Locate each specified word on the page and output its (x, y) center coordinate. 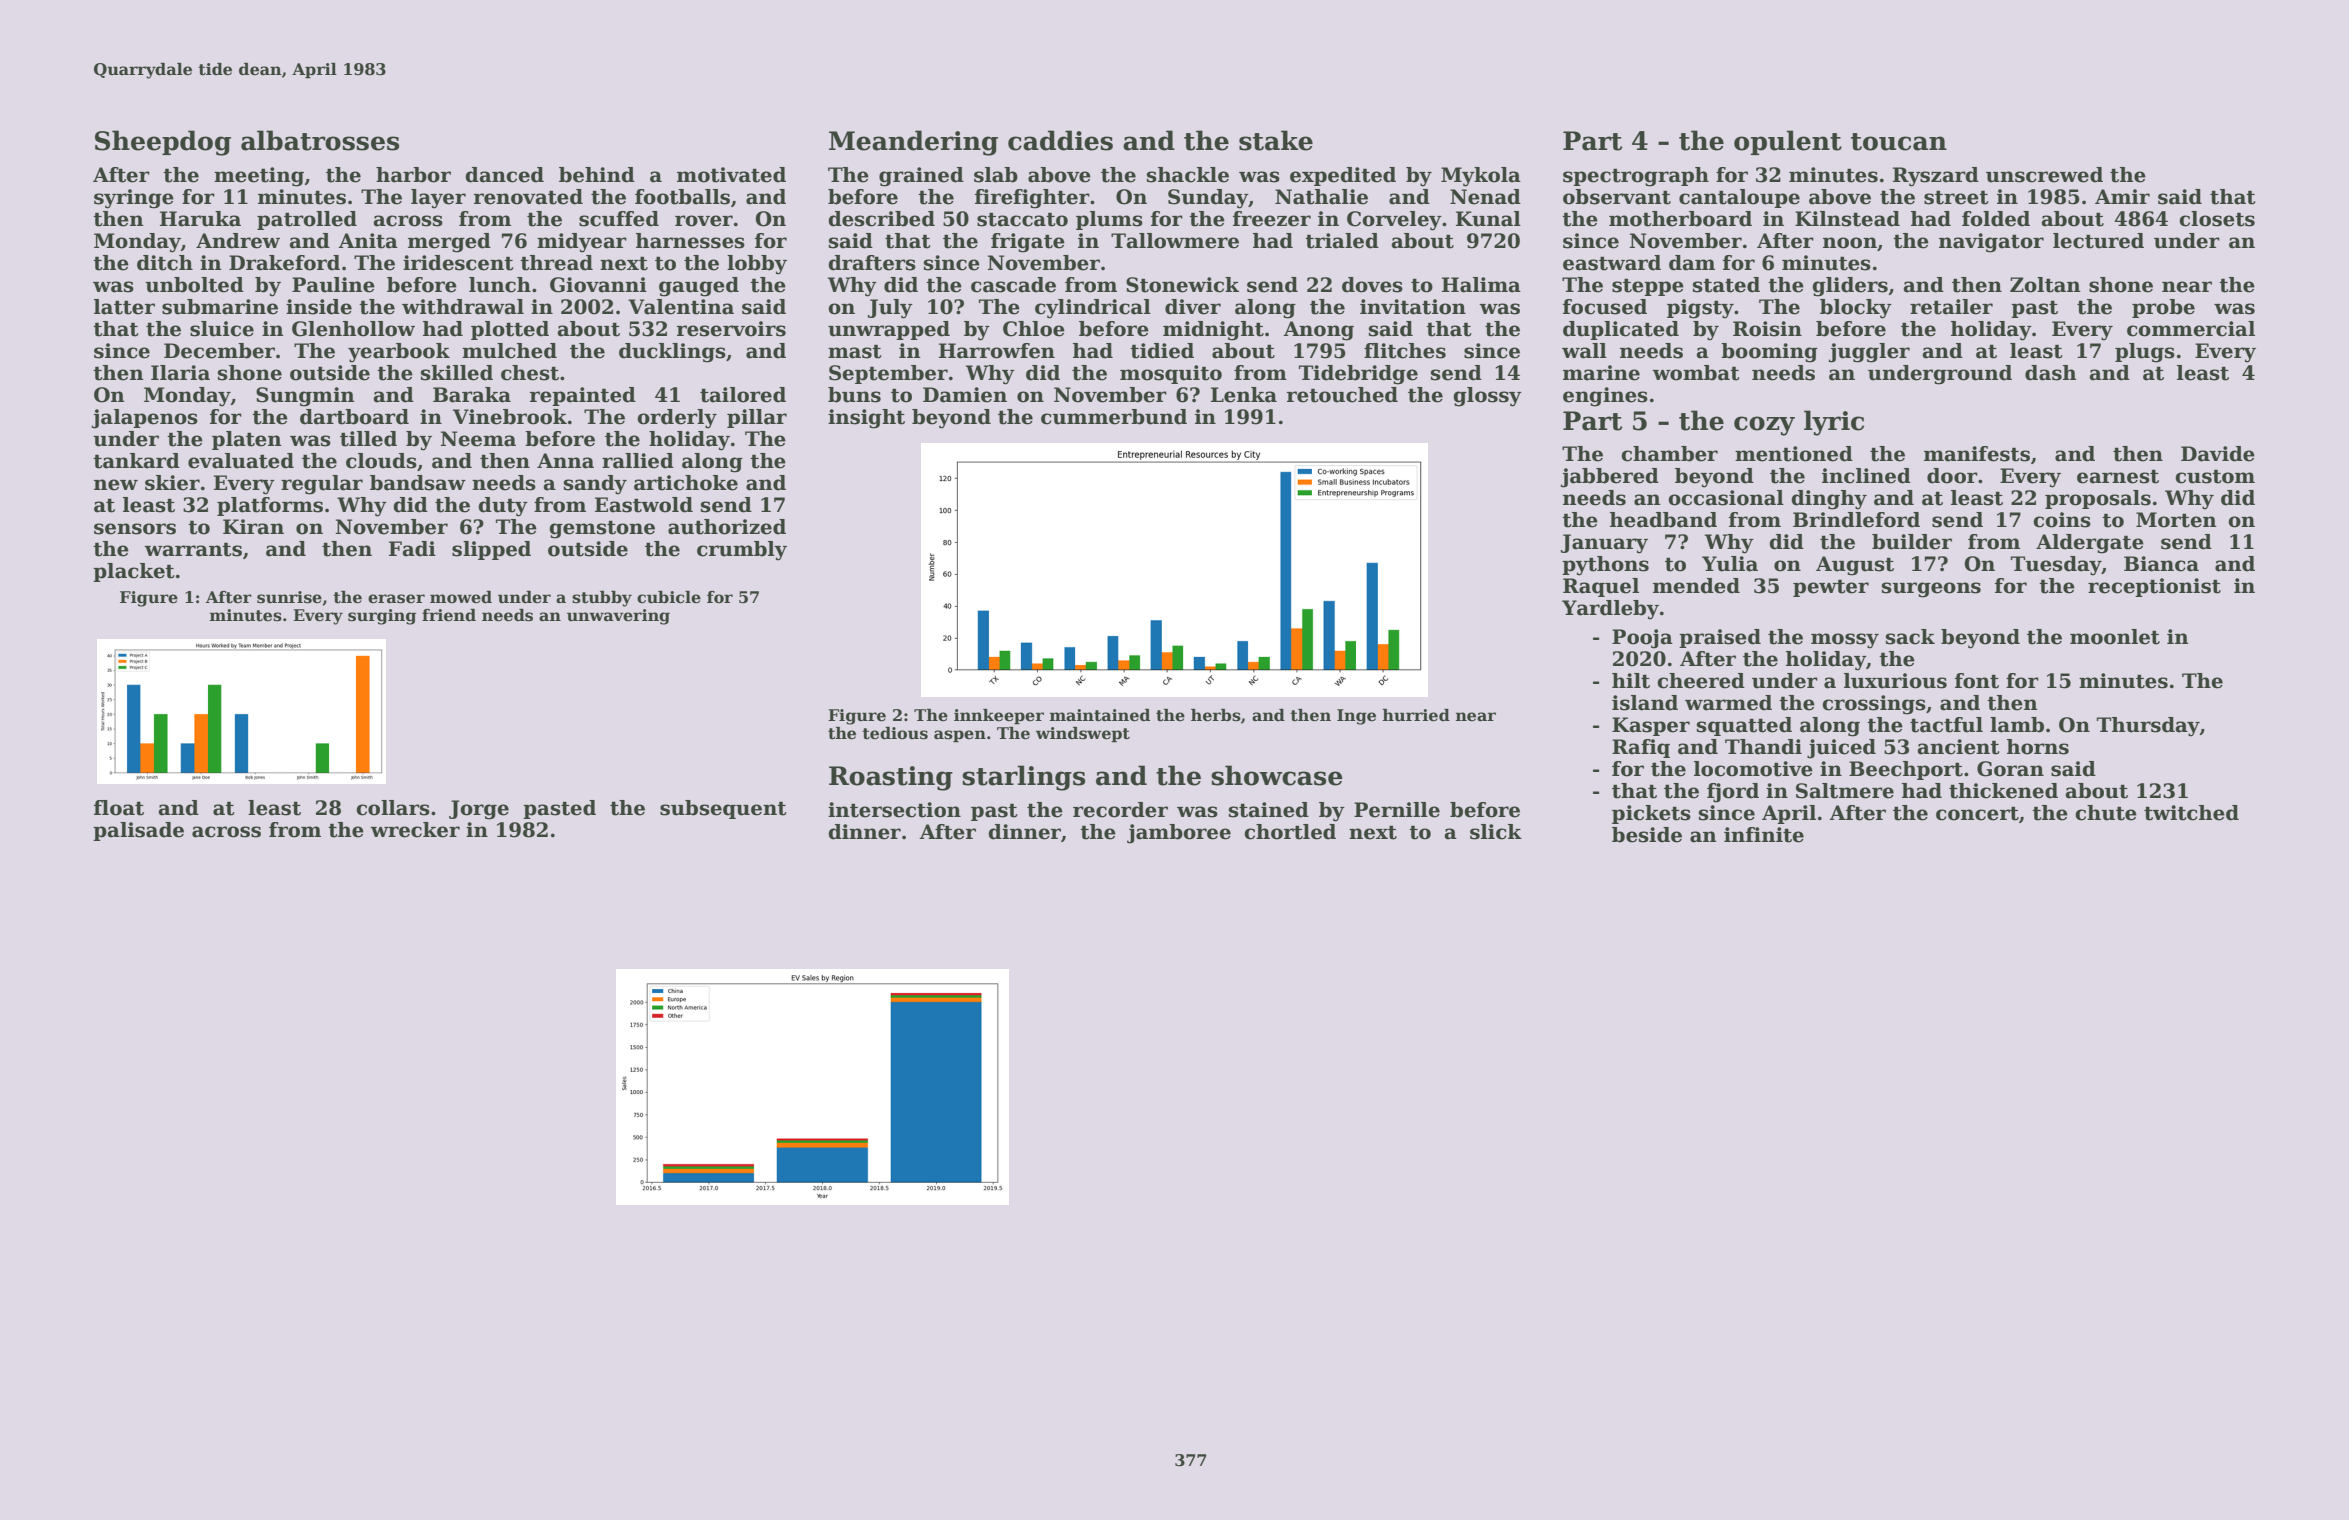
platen (247, 440)
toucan (1899, 142)
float (119, 808)
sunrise (289, 597)
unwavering (618, 617)
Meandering (913, 143)
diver (1193, 307)
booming (1769, 353)
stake (1276, 140)
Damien (965, 395)
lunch (500, 285)
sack (1910, 637)
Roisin (1767, 329)
